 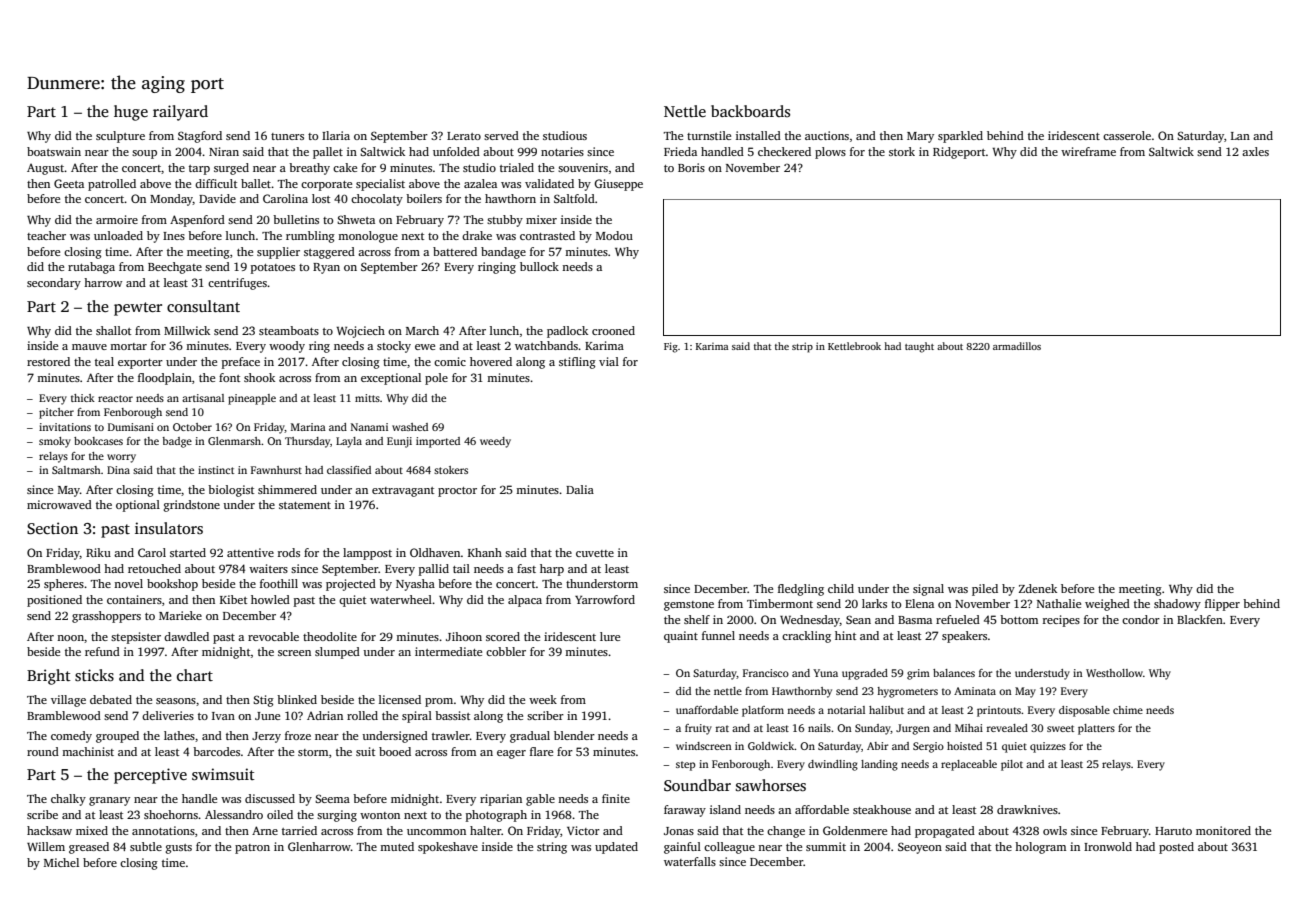 I want to click on axles, so click(x=1255, y=151).
